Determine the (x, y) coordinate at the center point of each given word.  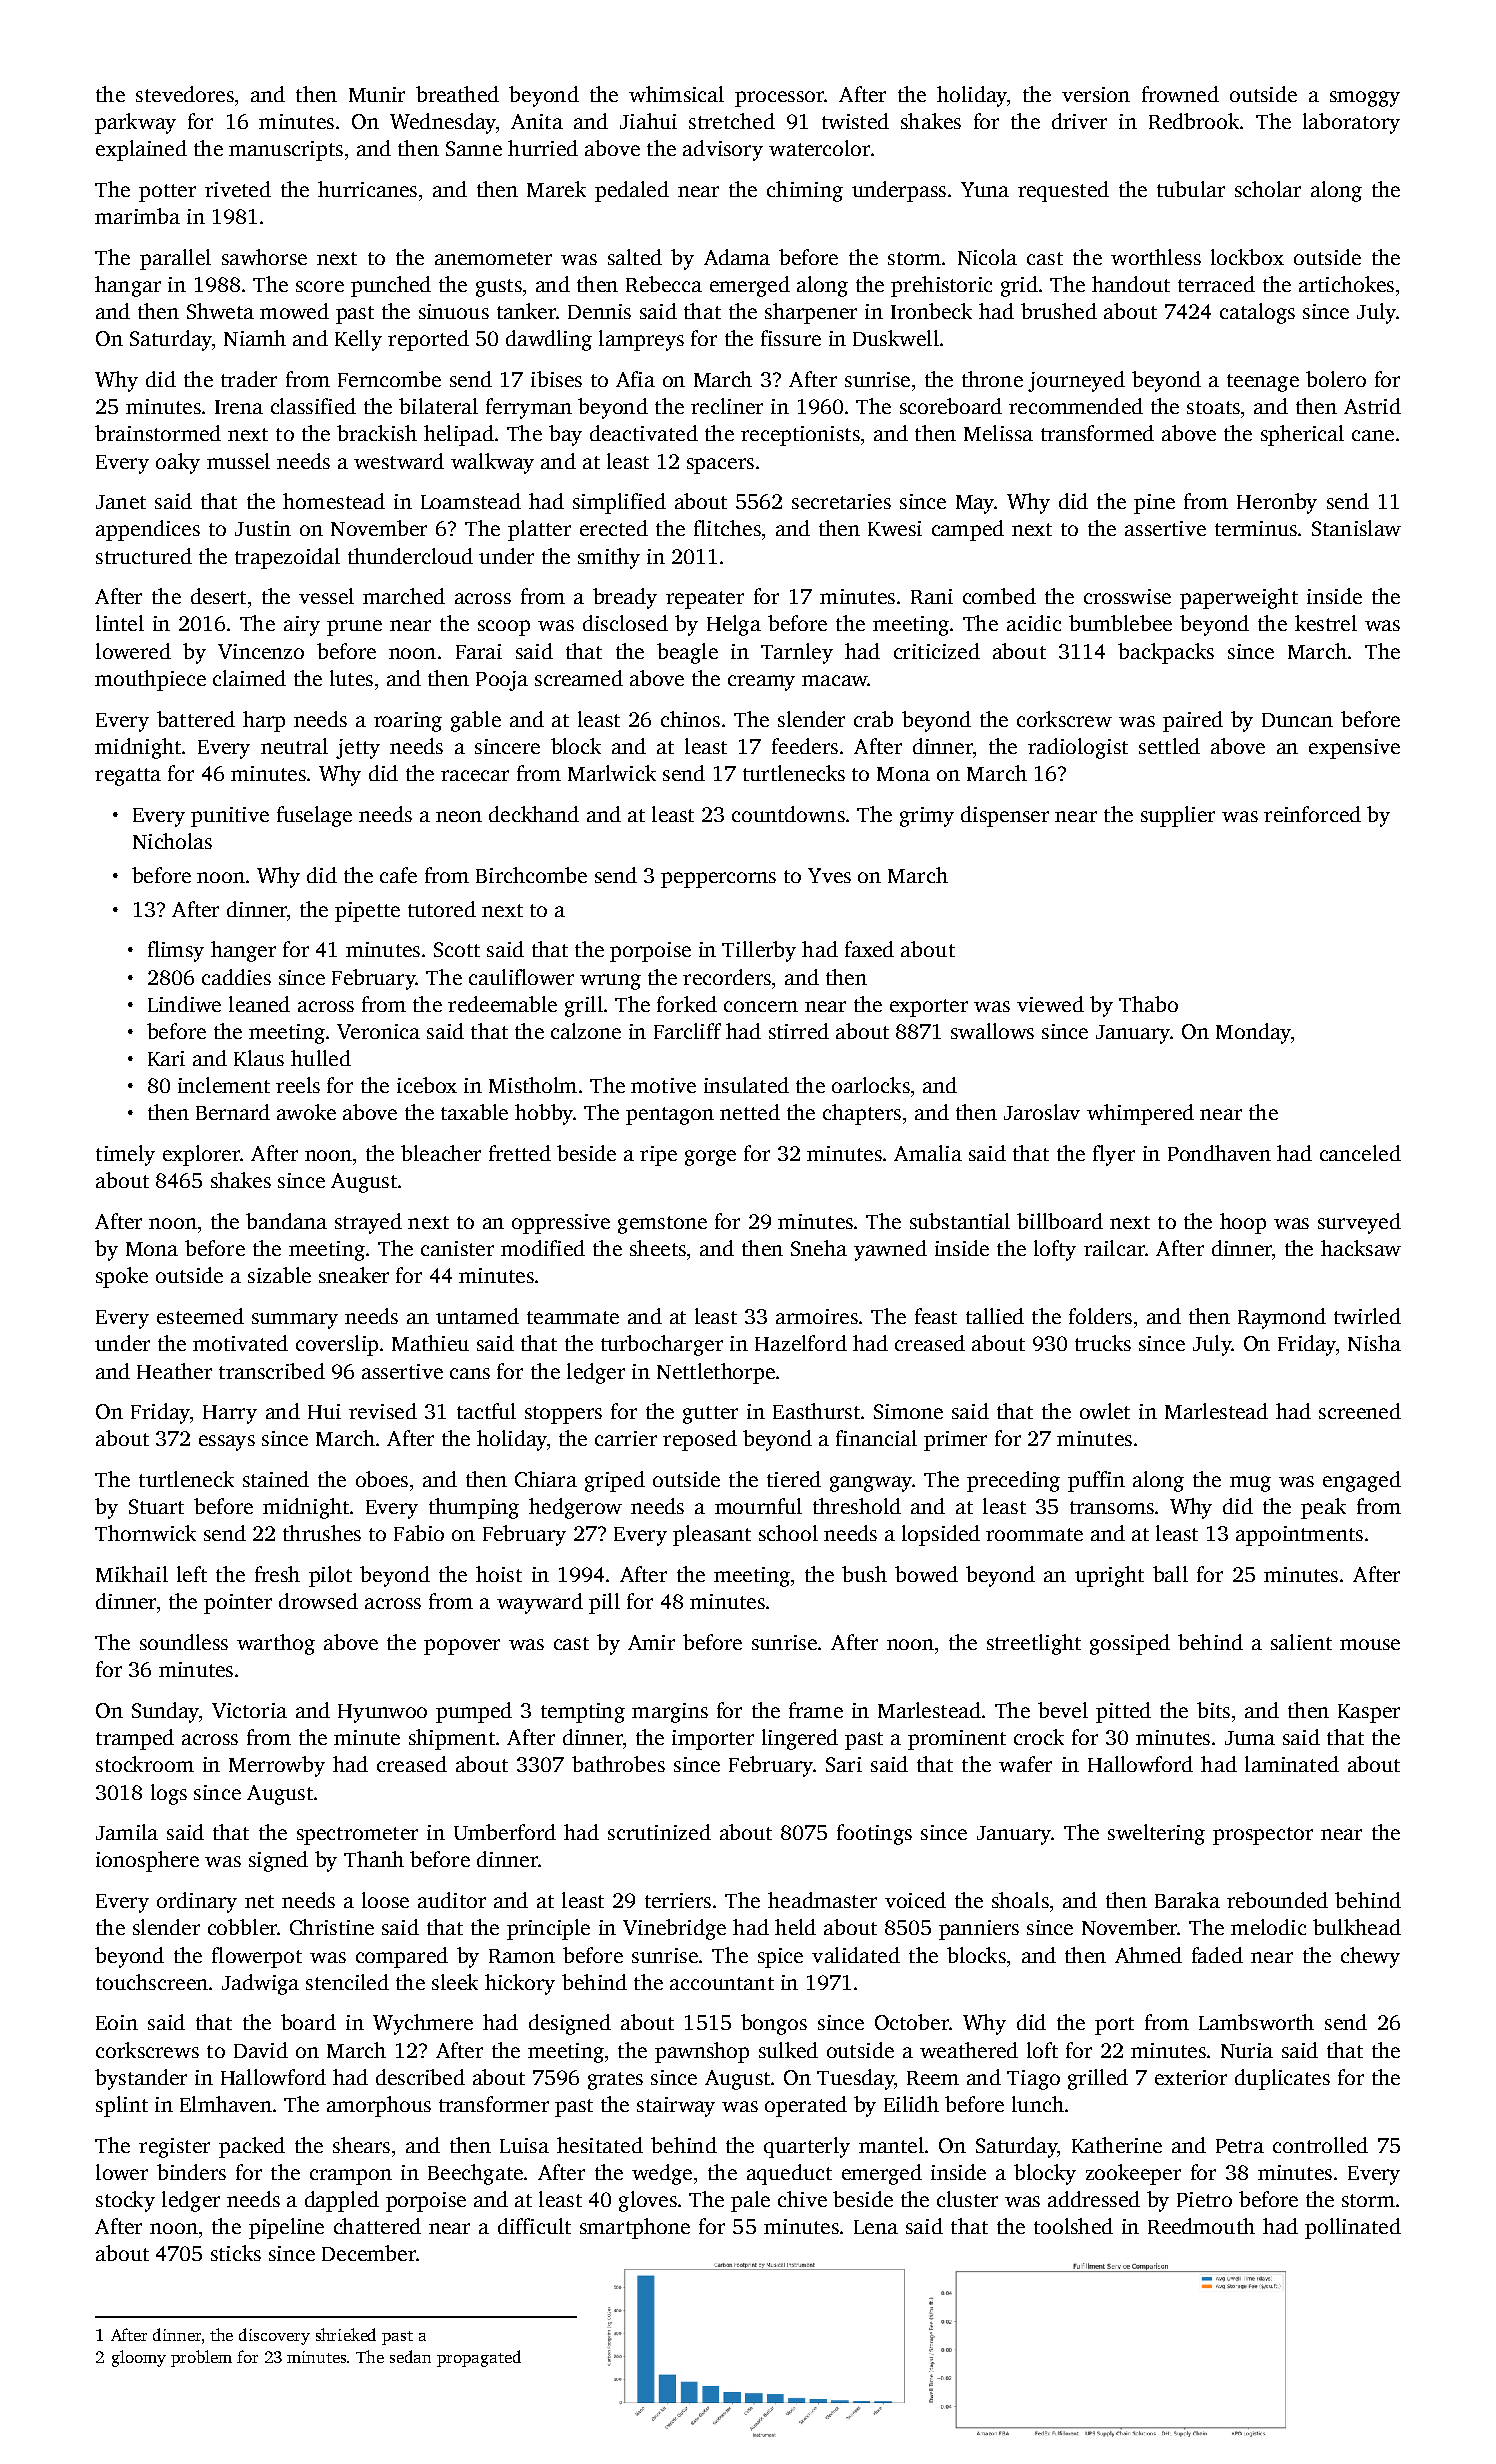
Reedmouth (1201, 2226)
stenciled (347, 1982)
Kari (166, 1058)
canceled (1360, 1153)
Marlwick (612, 773)
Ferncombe (389, 379)
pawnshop (702, 2052)
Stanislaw (1356, 528)
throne (992, 379)
